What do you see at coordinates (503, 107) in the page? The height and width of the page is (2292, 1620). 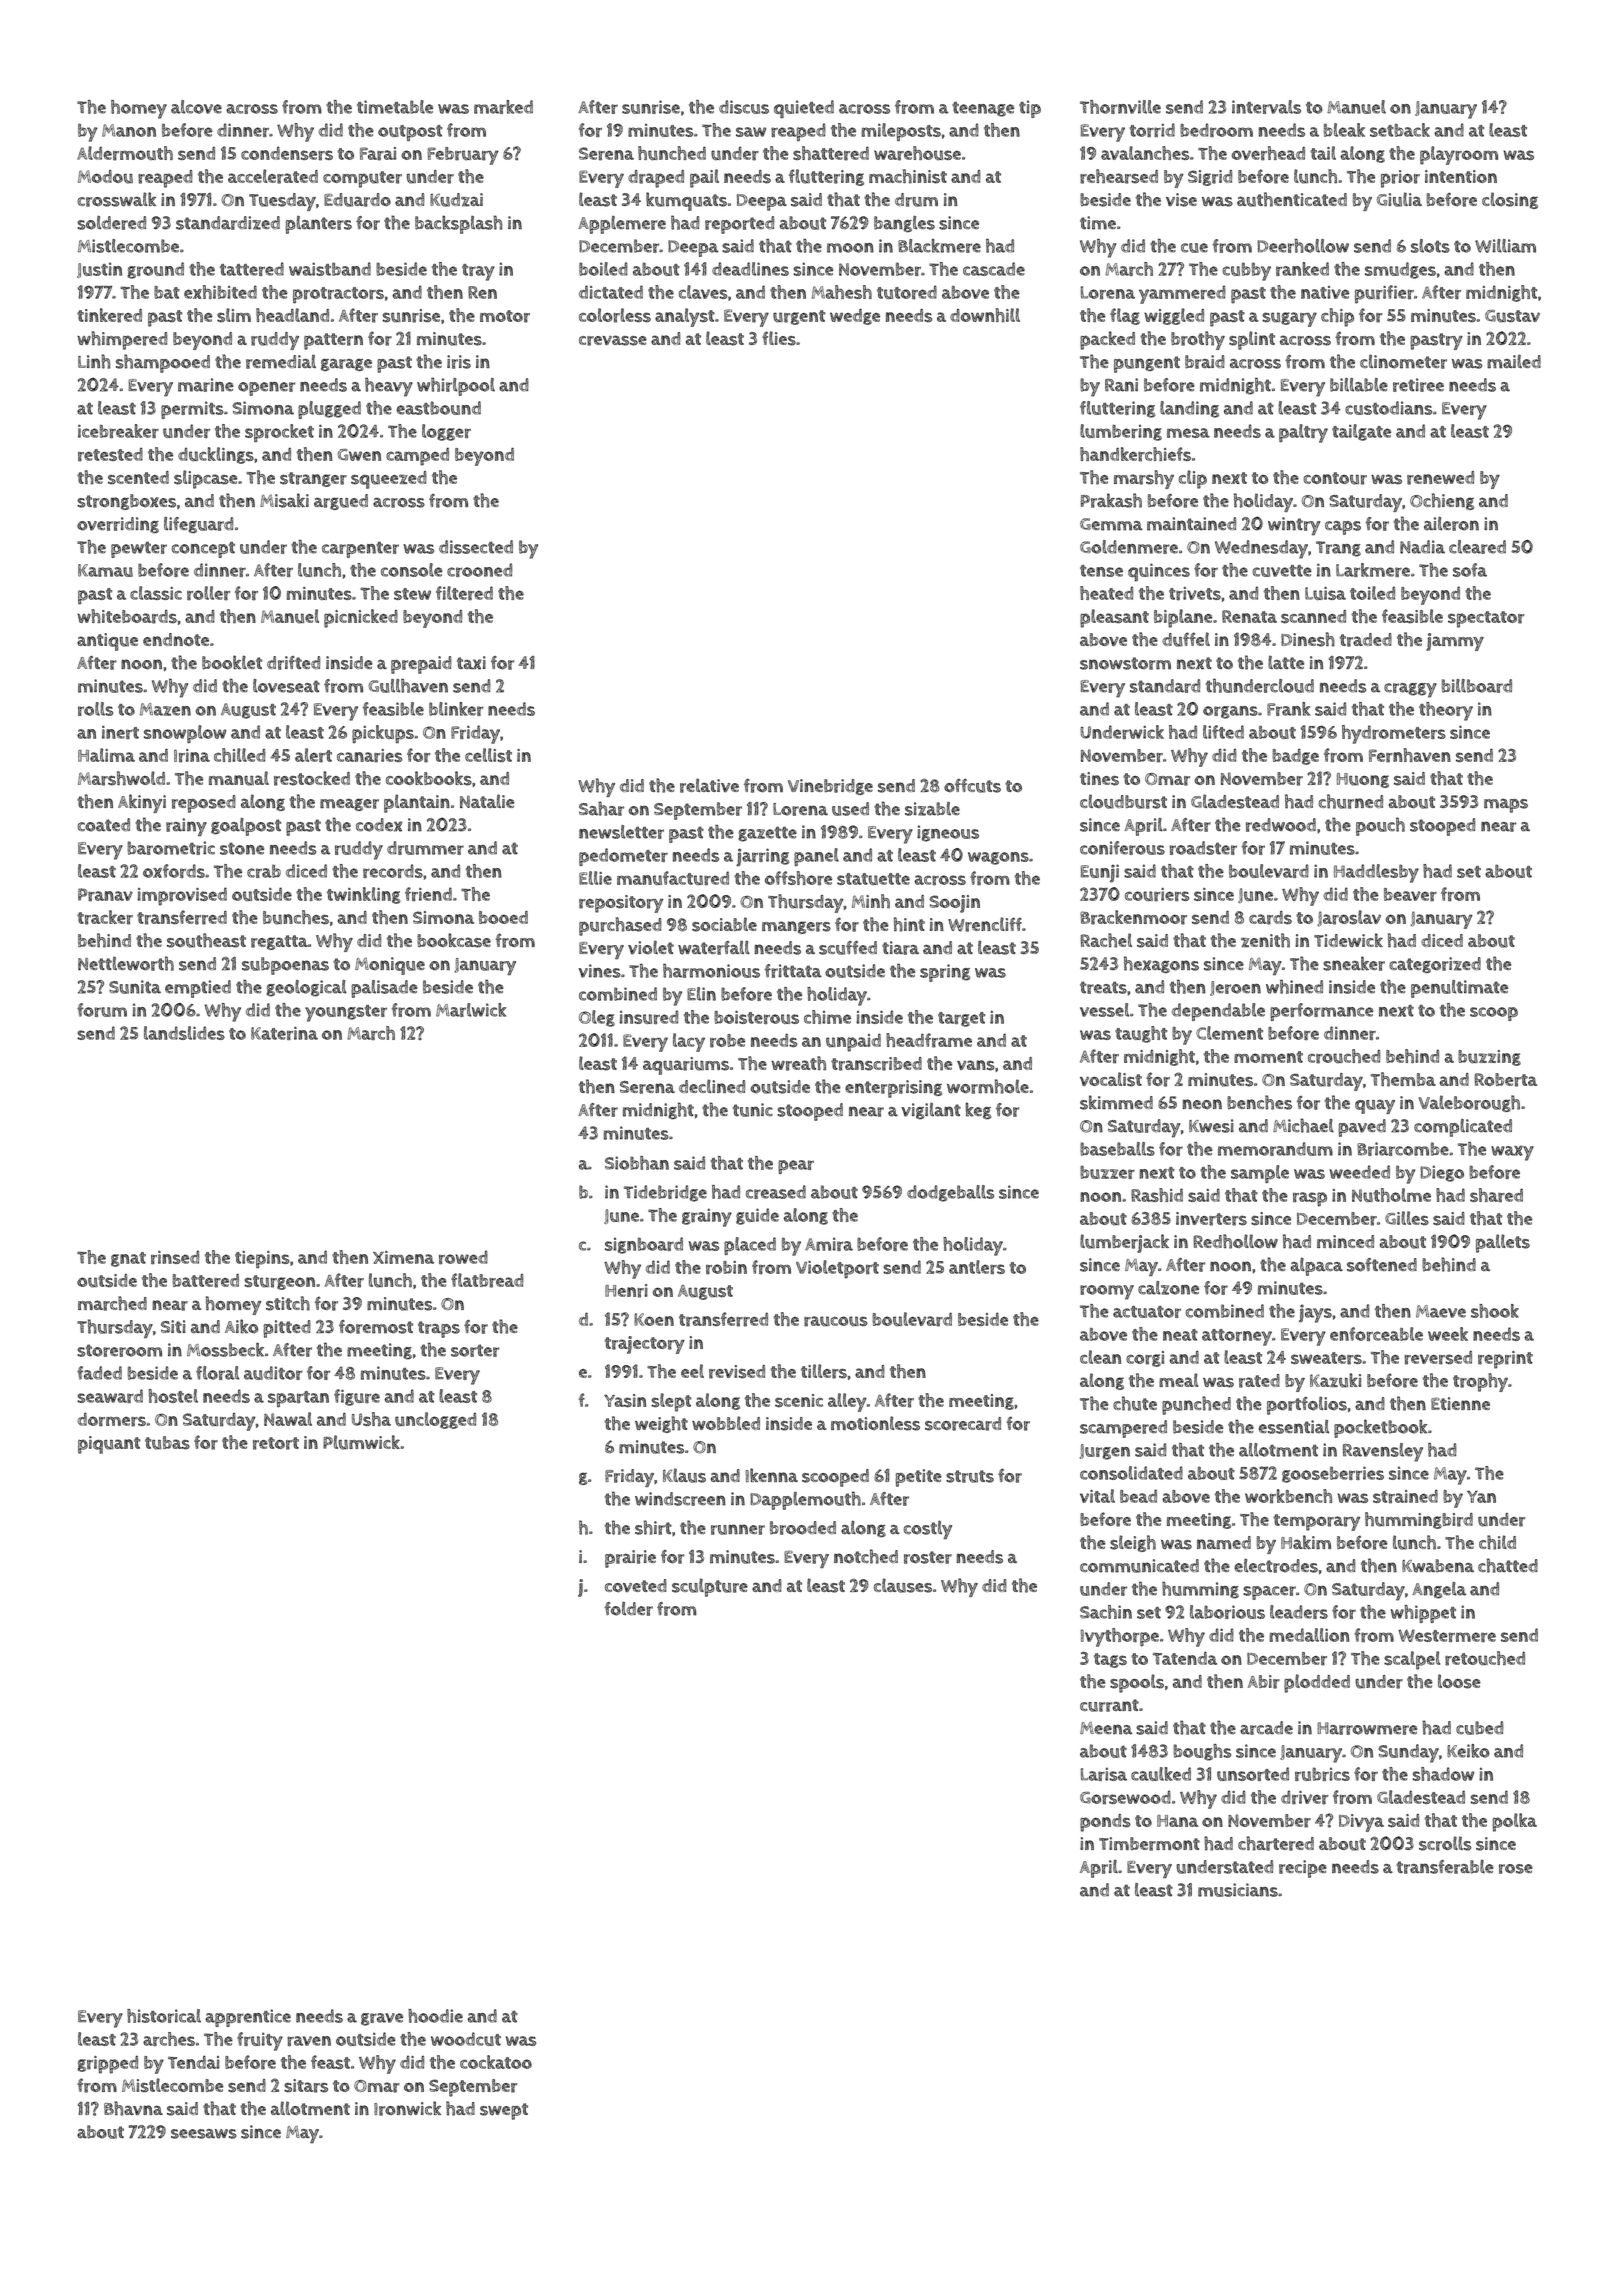 I see `marked` at bounding box center [503, 107].
